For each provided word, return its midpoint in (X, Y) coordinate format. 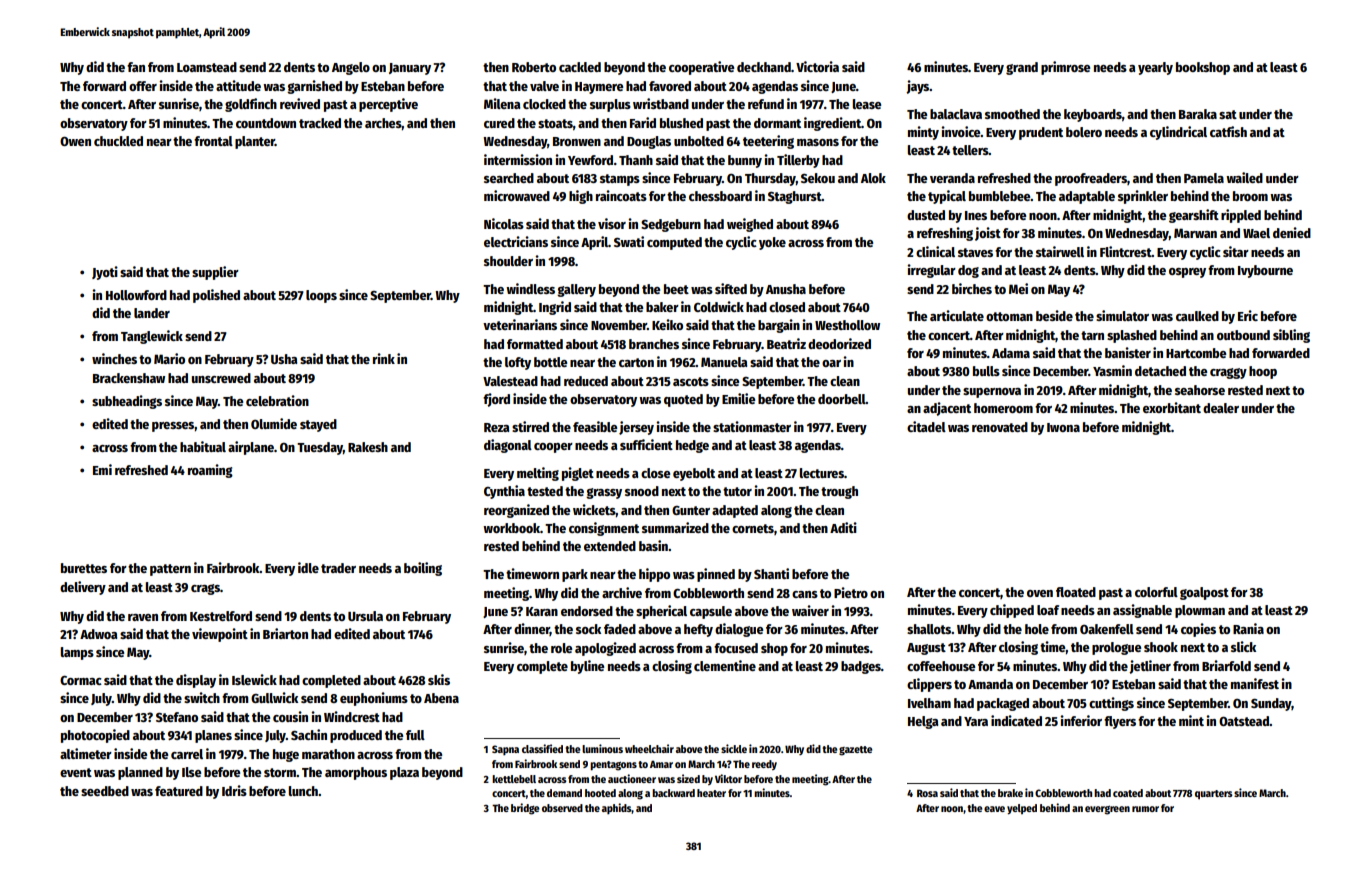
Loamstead (207, 67)
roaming (210, 471)
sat (1228, 114)
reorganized (516, 511)
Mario (169, 358)
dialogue (739, 630)
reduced (586, 381)
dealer (1221, 408)
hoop (1263, 372)
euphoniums (374, 699)
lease (866, 104)
